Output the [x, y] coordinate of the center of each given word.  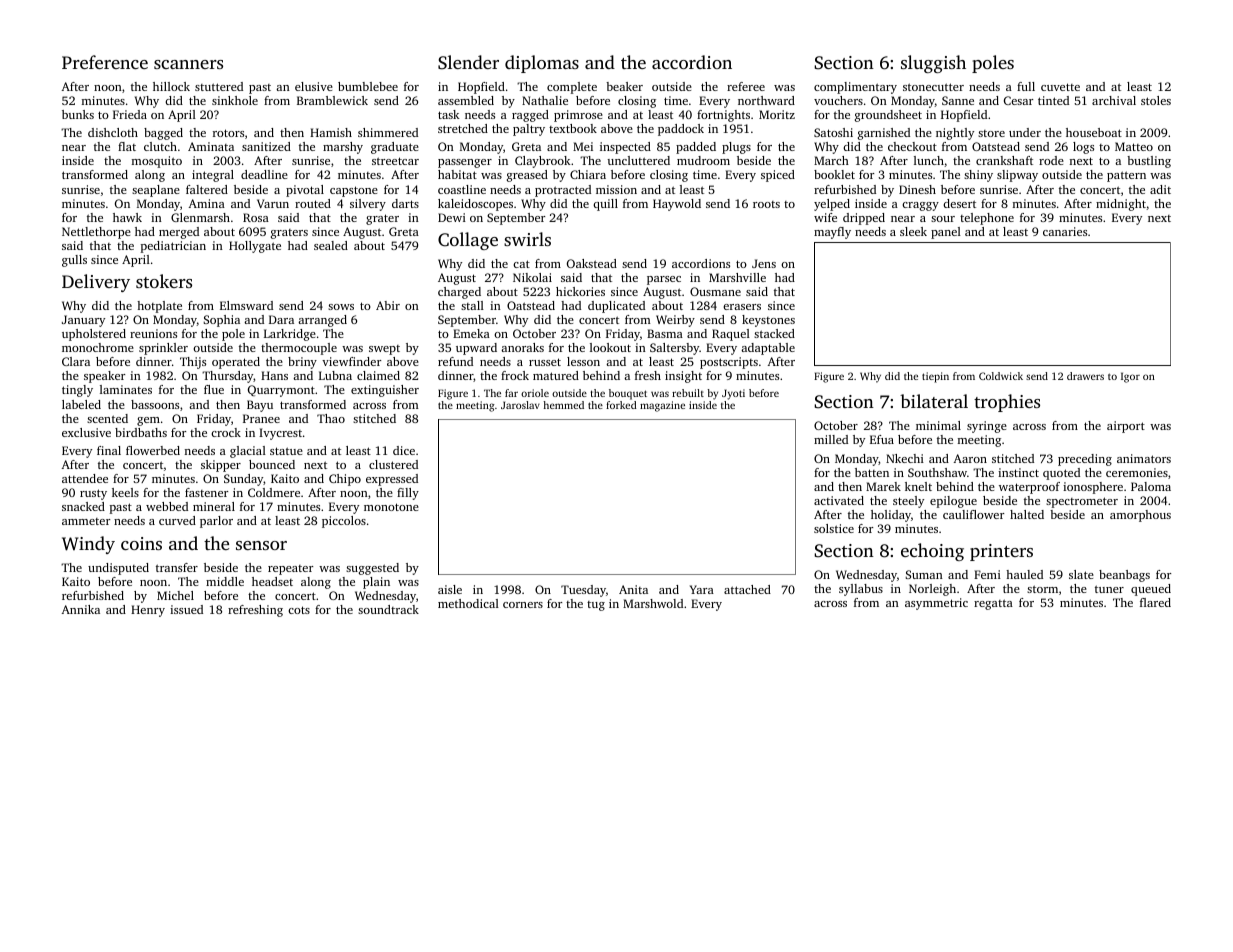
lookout [610, 347]
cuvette [1060, 87]
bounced [272, 464]
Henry [148, 611]
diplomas [542, 64]
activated [839, 500]
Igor [1130, 377]
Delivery [96, 283]
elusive [314, 86]
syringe [987, 427]
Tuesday [583, 591]
